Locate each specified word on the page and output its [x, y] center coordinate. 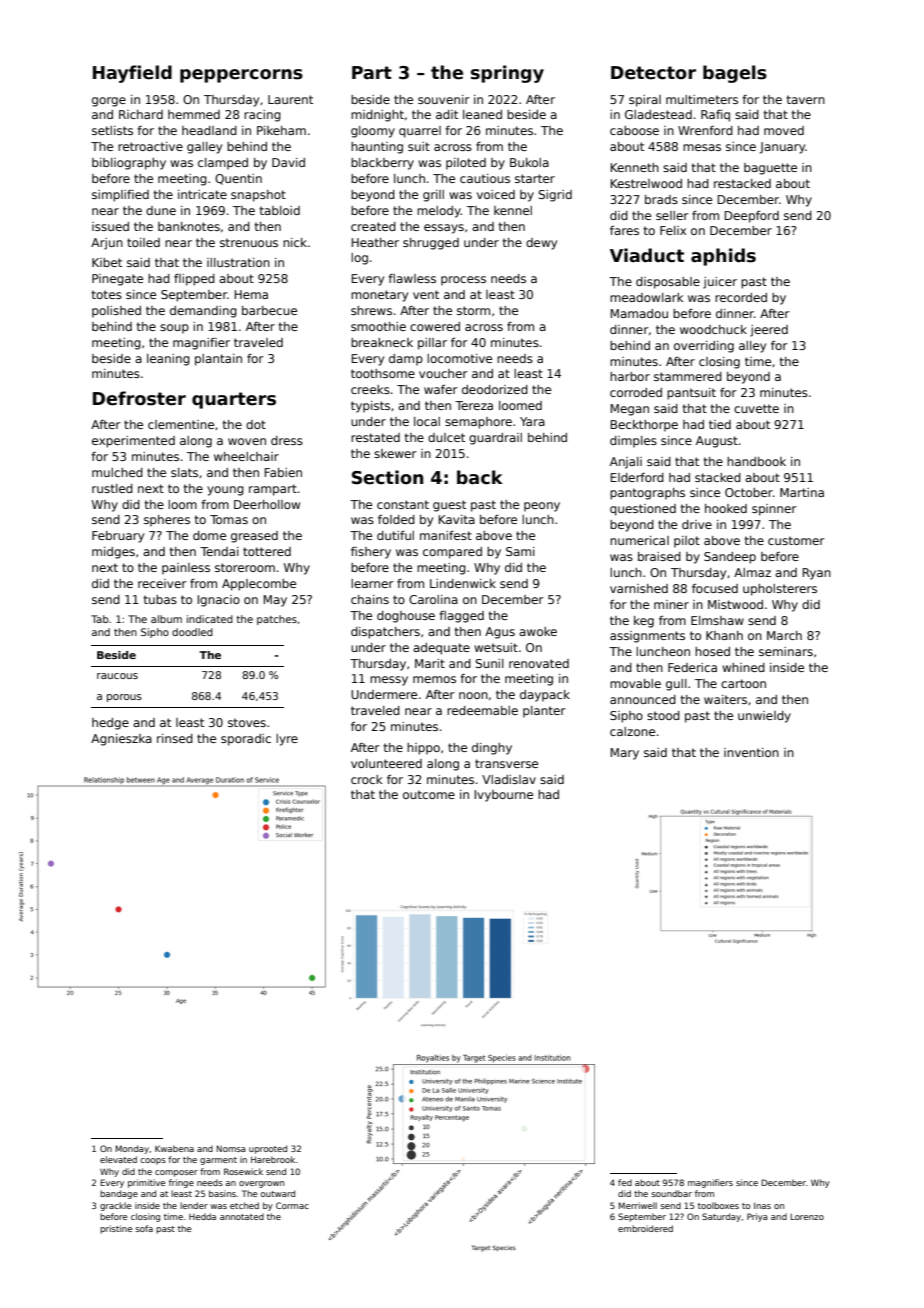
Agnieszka [121, 740]
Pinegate [117, 280]
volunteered [386, 763]
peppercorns [241, 76]
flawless [412, 278]
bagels [735, 74]
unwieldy [764, 717]
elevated [118, 1159]
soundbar [672, 1193]
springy [507, 74]
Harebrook [273, 1159]
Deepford [752, 217]
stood [663, 715]
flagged [461, 617]
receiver [162, 583]
